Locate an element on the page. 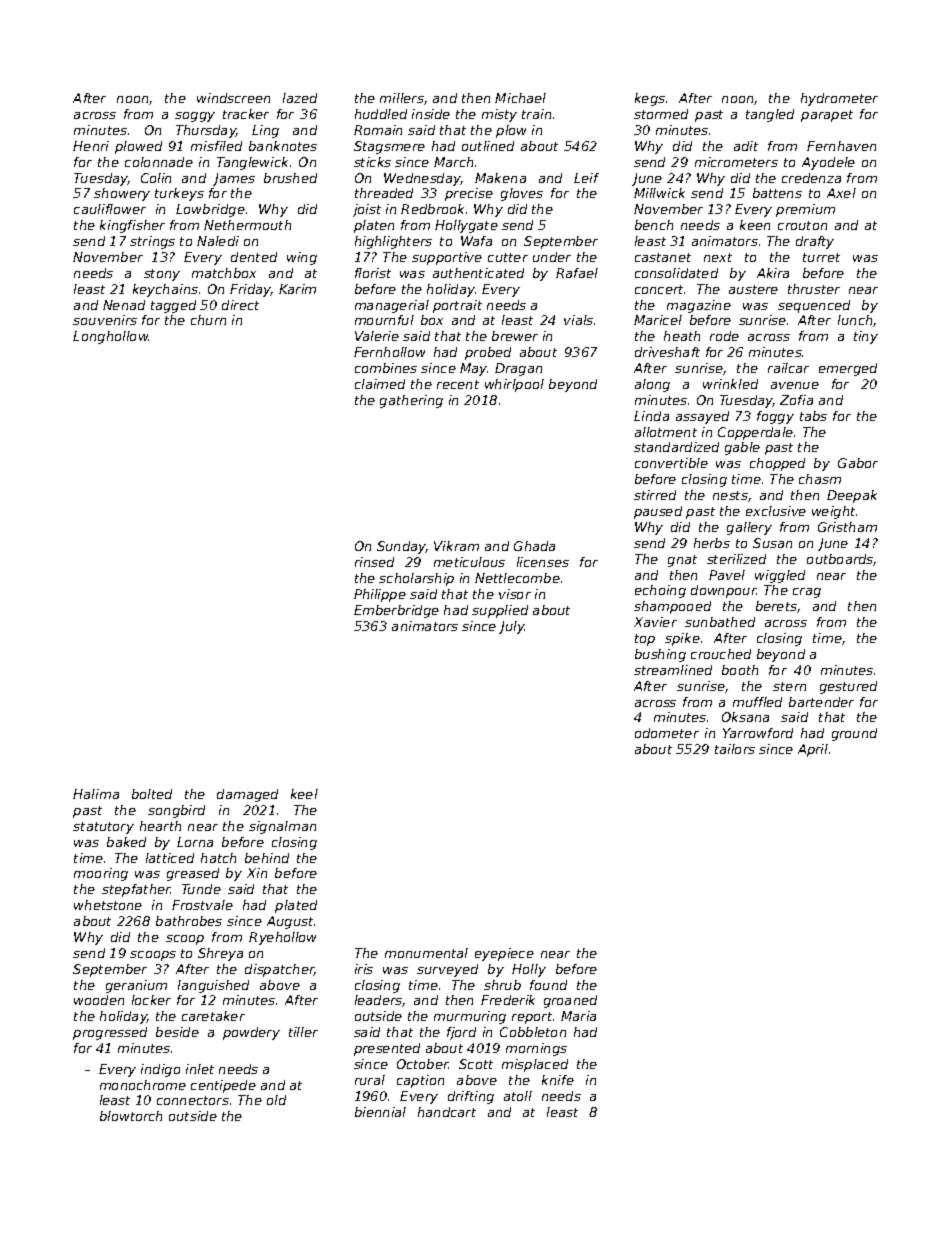 Image resolution: width=952 pixels, height=1233 pixels. convertible is located at coordinates (671, 463).
